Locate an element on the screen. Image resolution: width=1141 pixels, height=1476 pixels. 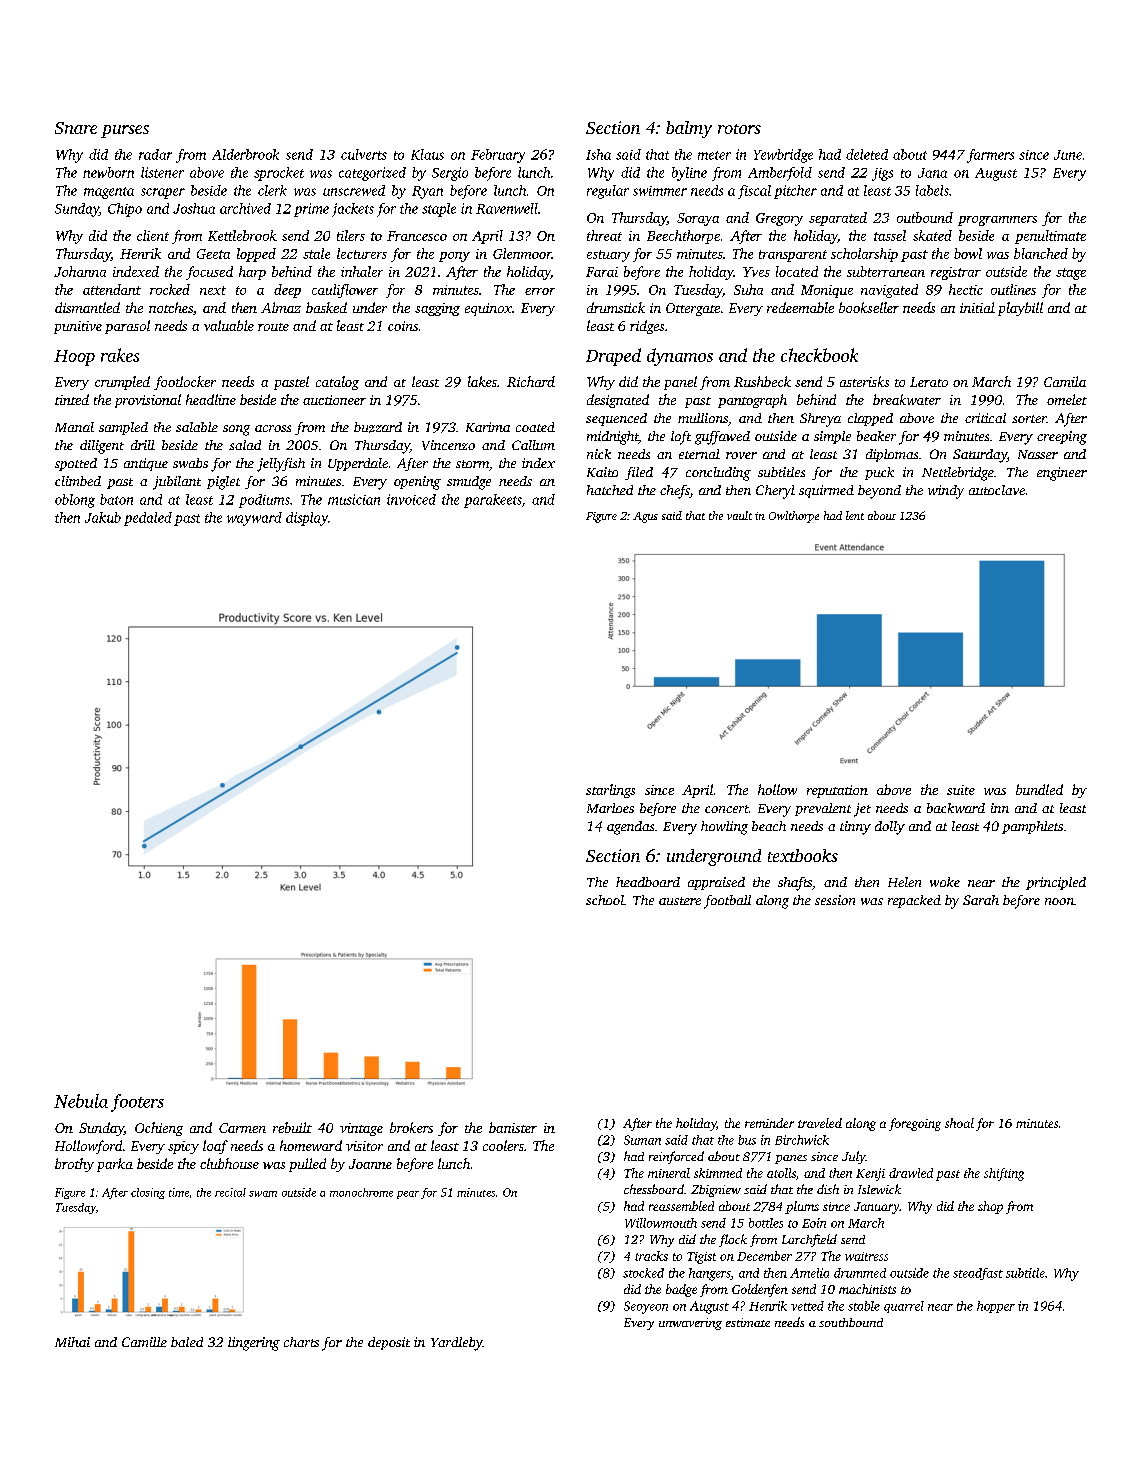
starlings is located at coordinates (610, 791).
